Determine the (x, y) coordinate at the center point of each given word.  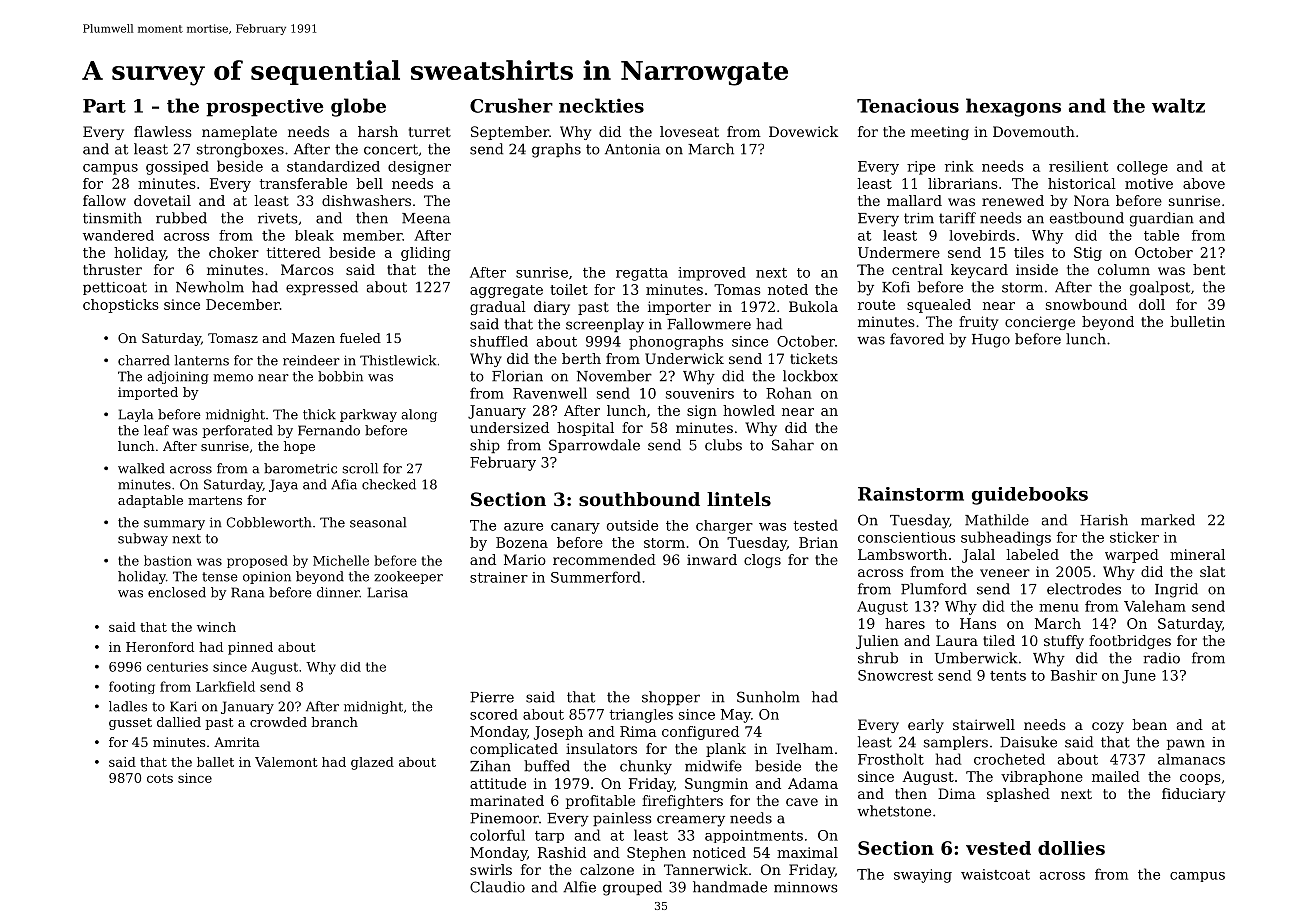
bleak (314, 235)
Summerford (596, 577)
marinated (507, 800)
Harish (1104, 520)
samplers (956, 743)
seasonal (378, 522)
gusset (130, 724)
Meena (426, 218)
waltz (1178, 105)
